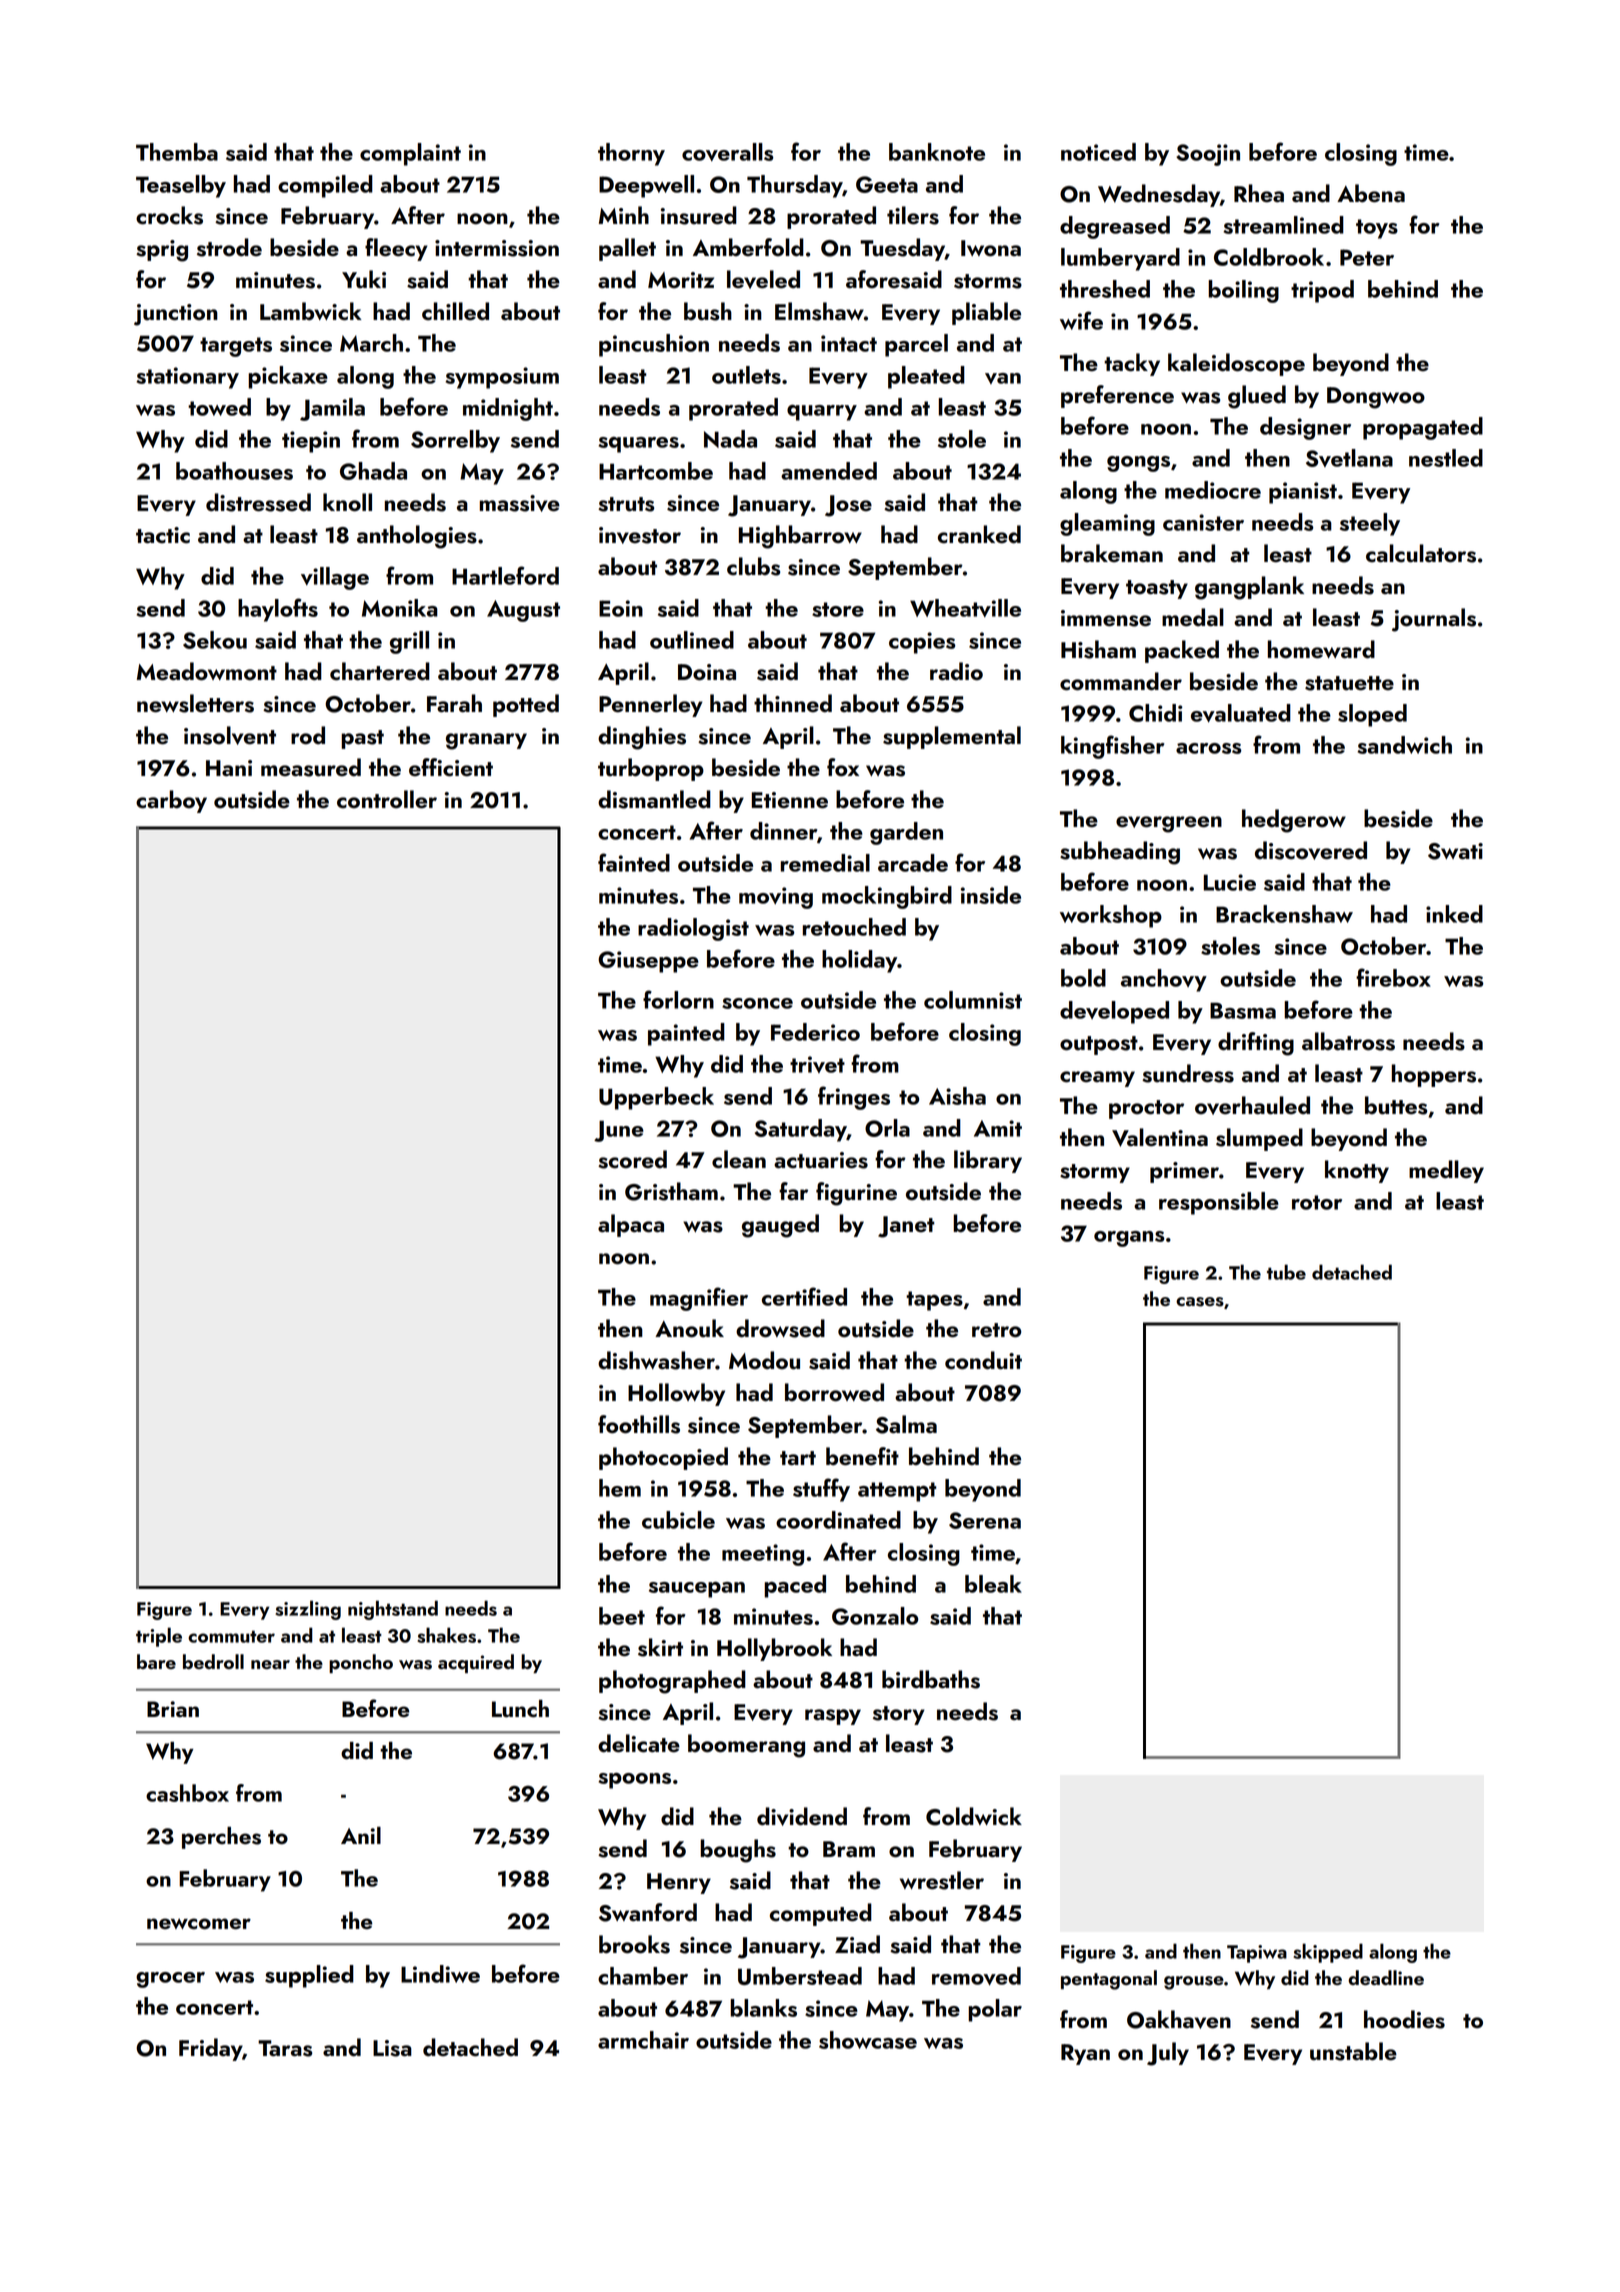 This screenshot has width=1620, height=2292. Describe the element at coordinates (843, 767) in the screenshot. I see `fox` at that location.
